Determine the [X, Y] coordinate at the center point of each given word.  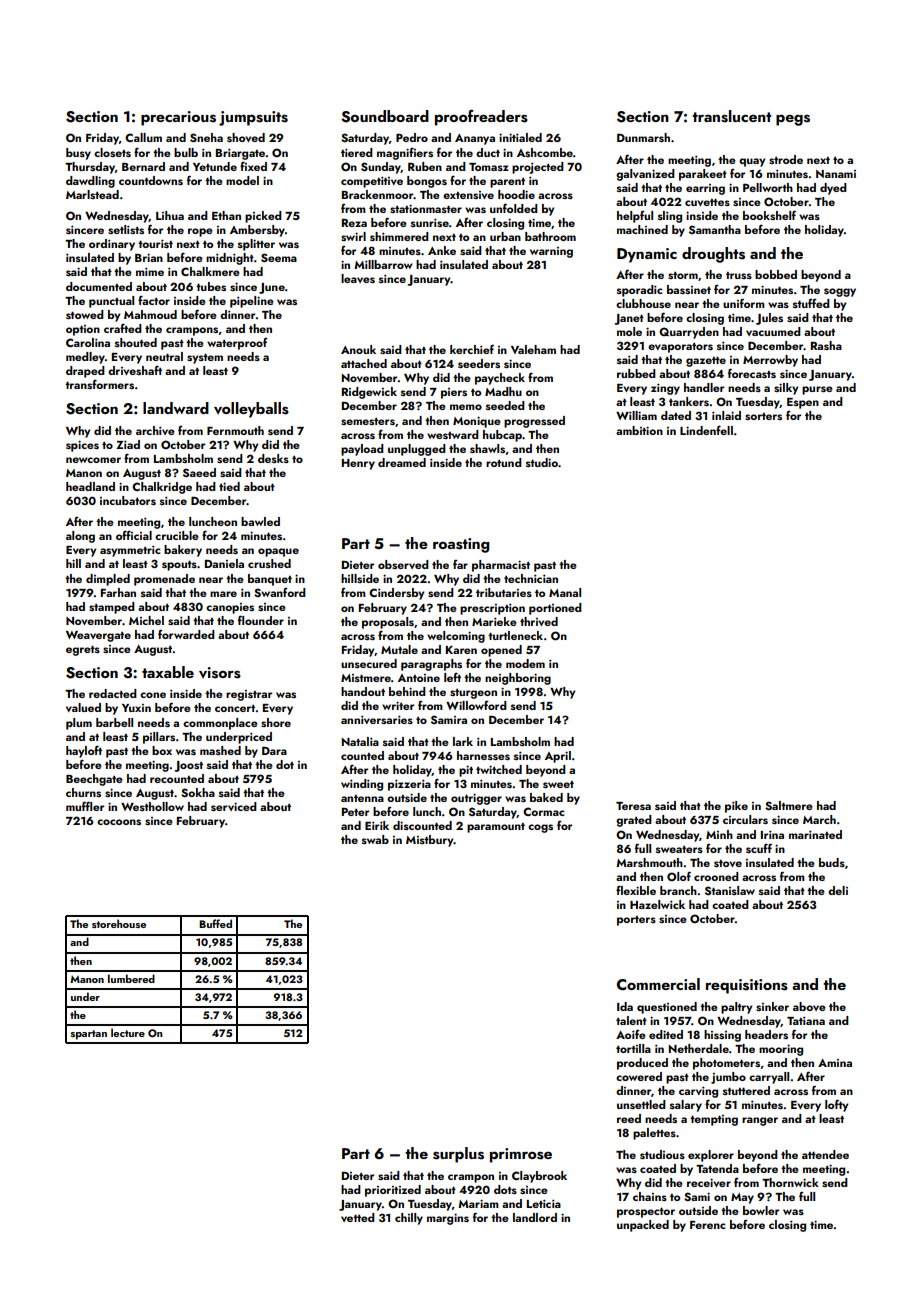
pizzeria [409, 785]
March [819, 819]
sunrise [430, 222]
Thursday [90, 168]
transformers [99, 384]
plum [79, 724]
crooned [716, 876]
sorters [763, 416]
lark [463, 741]
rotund [504, 462]
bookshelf [769, 215]
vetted [358, 1217]
